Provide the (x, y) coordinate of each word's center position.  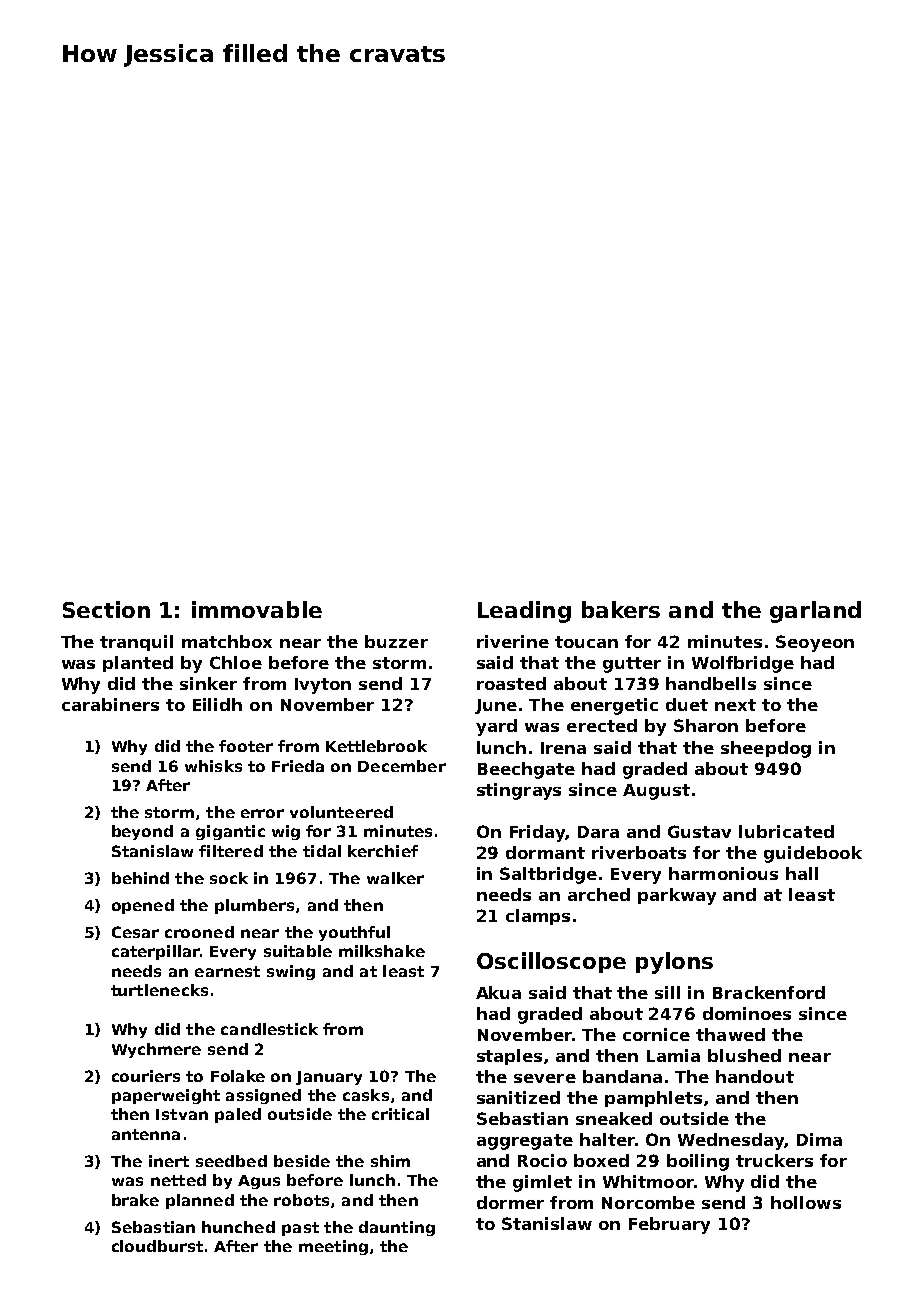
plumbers (254, 906)
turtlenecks (159, 990)
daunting (397, 1228)
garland (815, 612)
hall (802, 873)
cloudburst (157, 1246)
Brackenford (769, 992)
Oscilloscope (551, 962)
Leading (524, 612)
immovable (257, 609)
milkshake (382, 951)
